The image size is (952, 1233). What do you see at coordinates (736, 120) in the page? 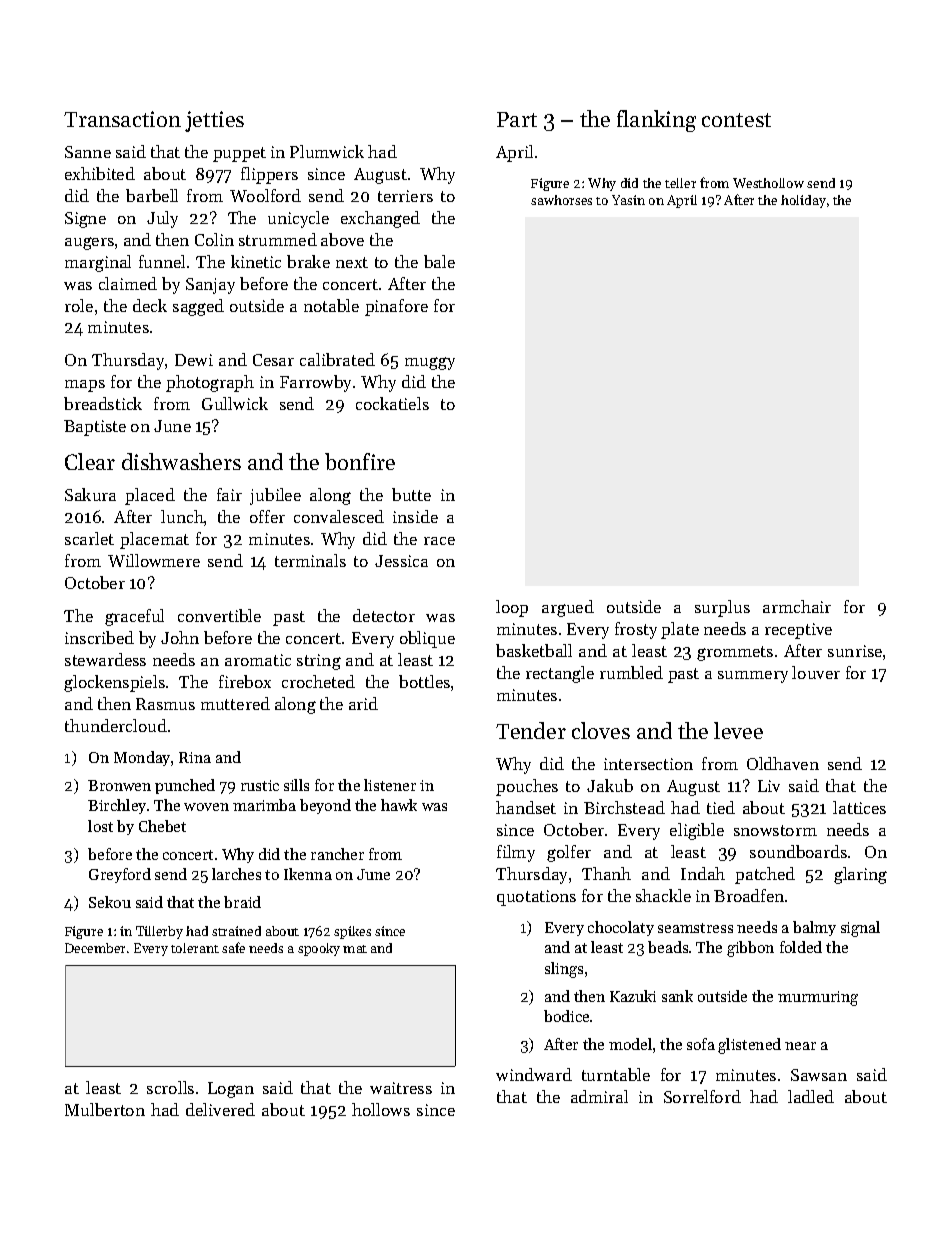
I see `contest` at bounding box center [736, 120].
